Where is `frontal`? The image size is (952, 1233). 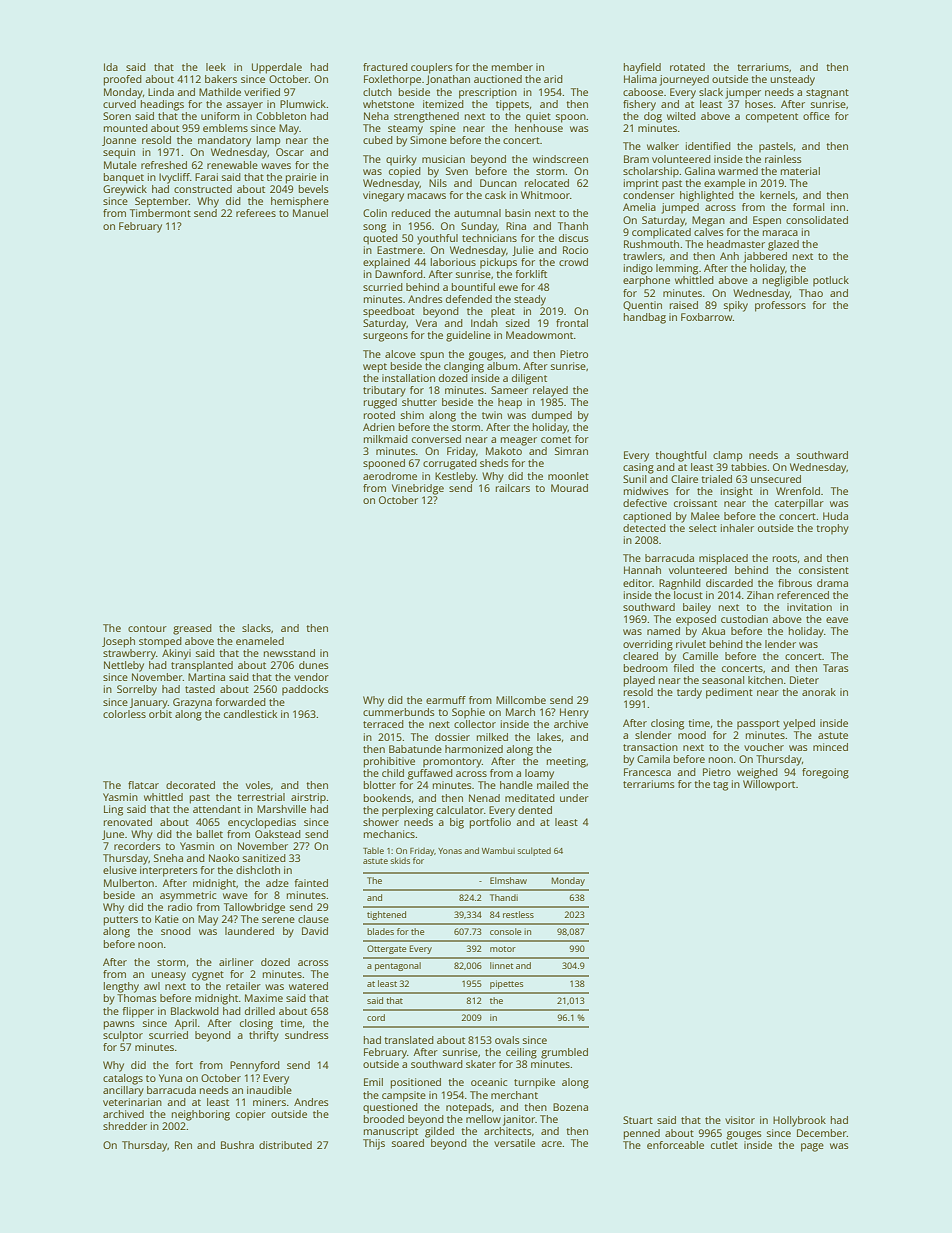
frontal is located at coordinates (572, 323).
